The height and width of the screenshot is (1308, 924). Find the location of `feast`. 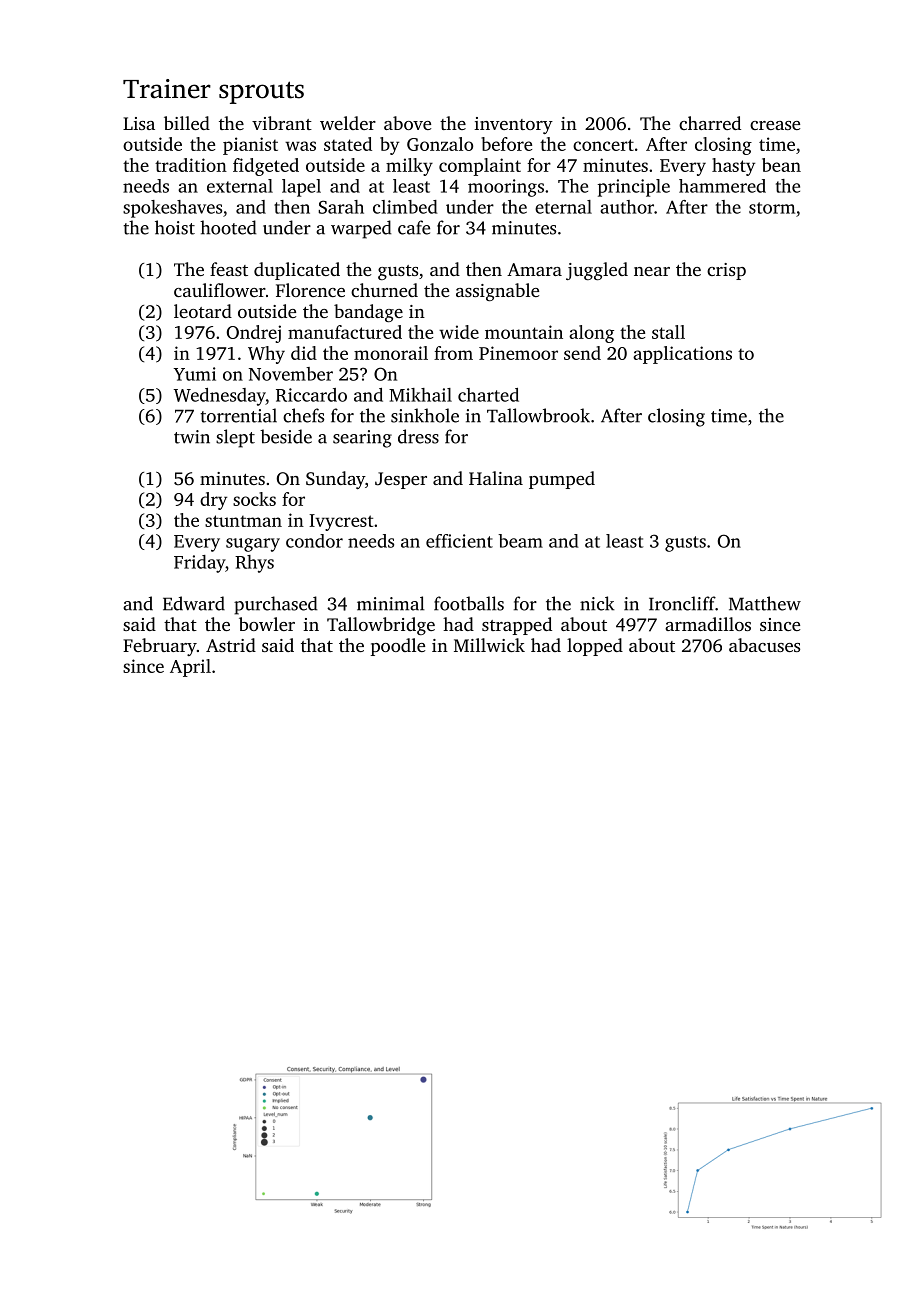

feast is located at coordinates (229, 269).
